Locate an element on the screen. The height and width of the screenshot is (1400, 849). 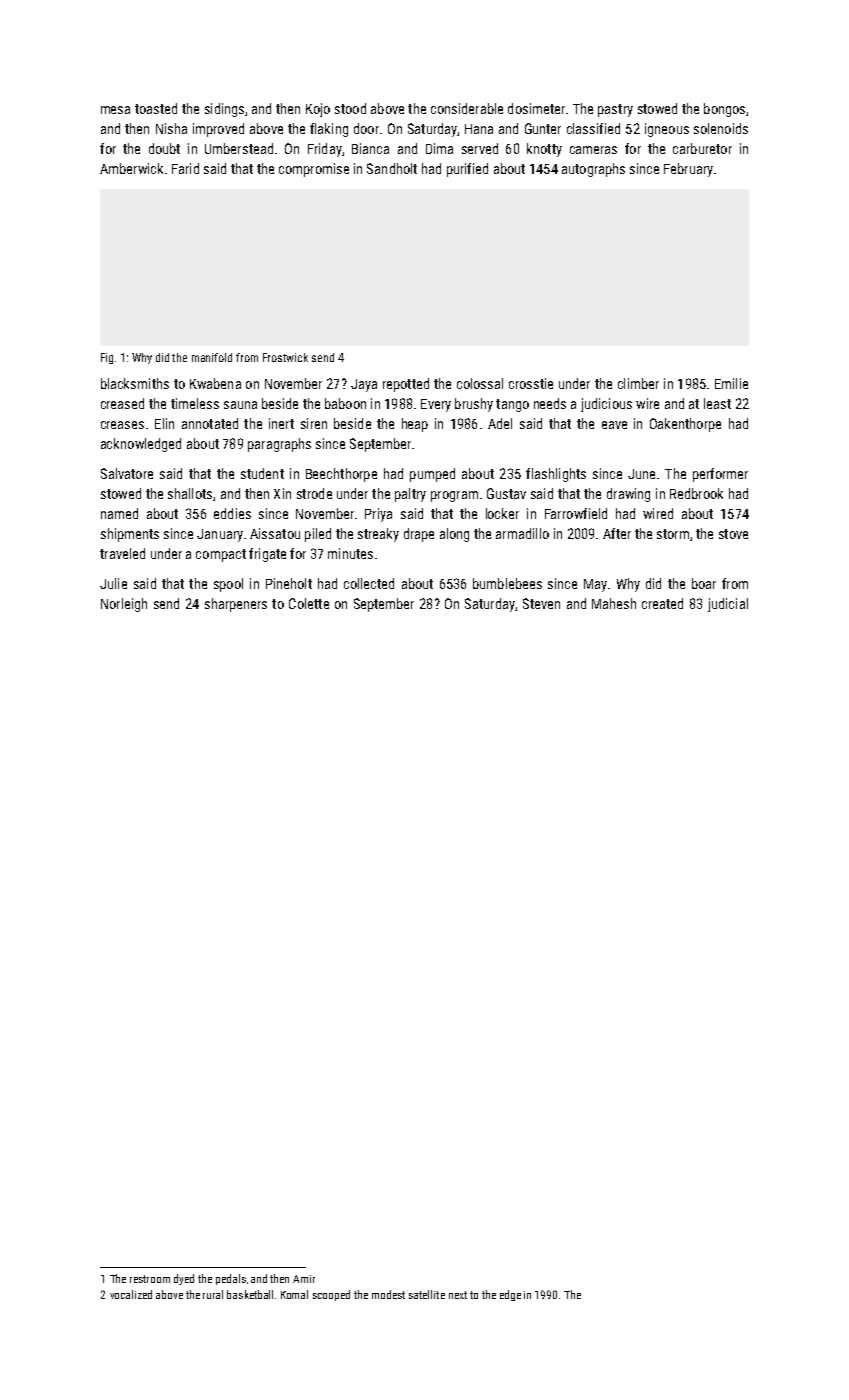
baboon is located at coordinates (345, 403).
